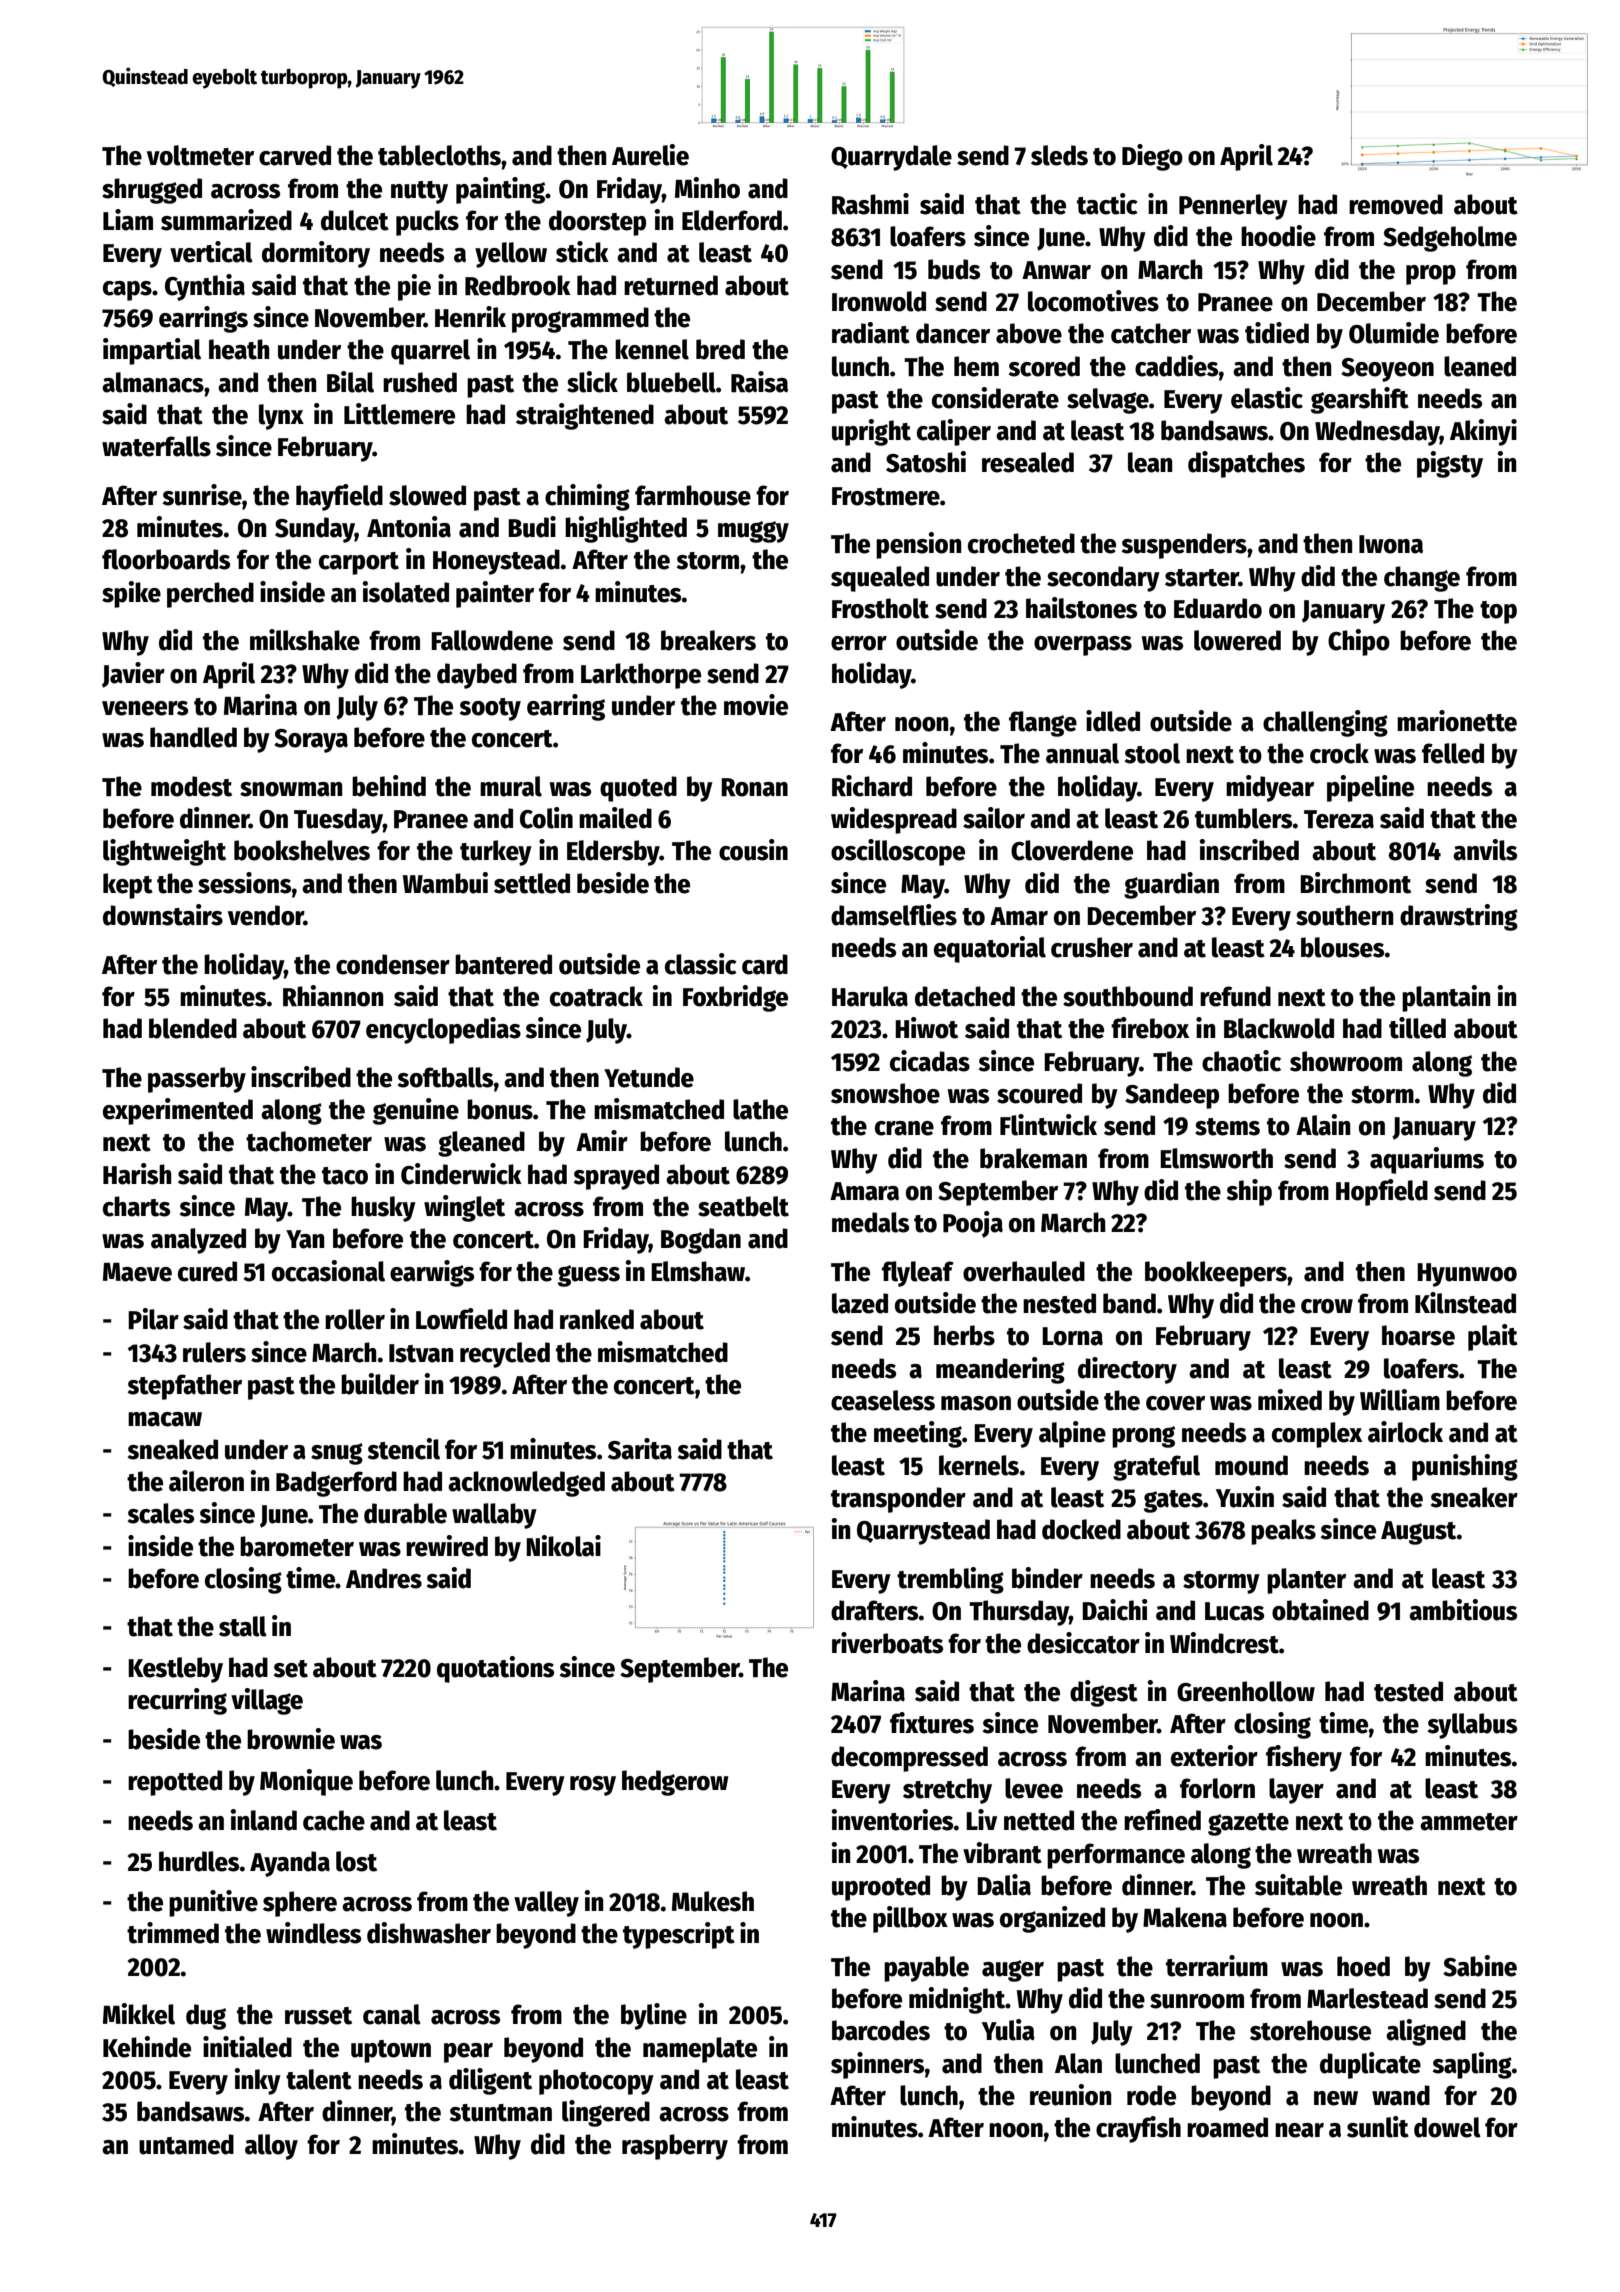 The height and width of the screenshot is (2292, 1620). What do you see at coordinates (191, 786) in the screenshot?
I see `modest` at bounding box center [191, 786].
